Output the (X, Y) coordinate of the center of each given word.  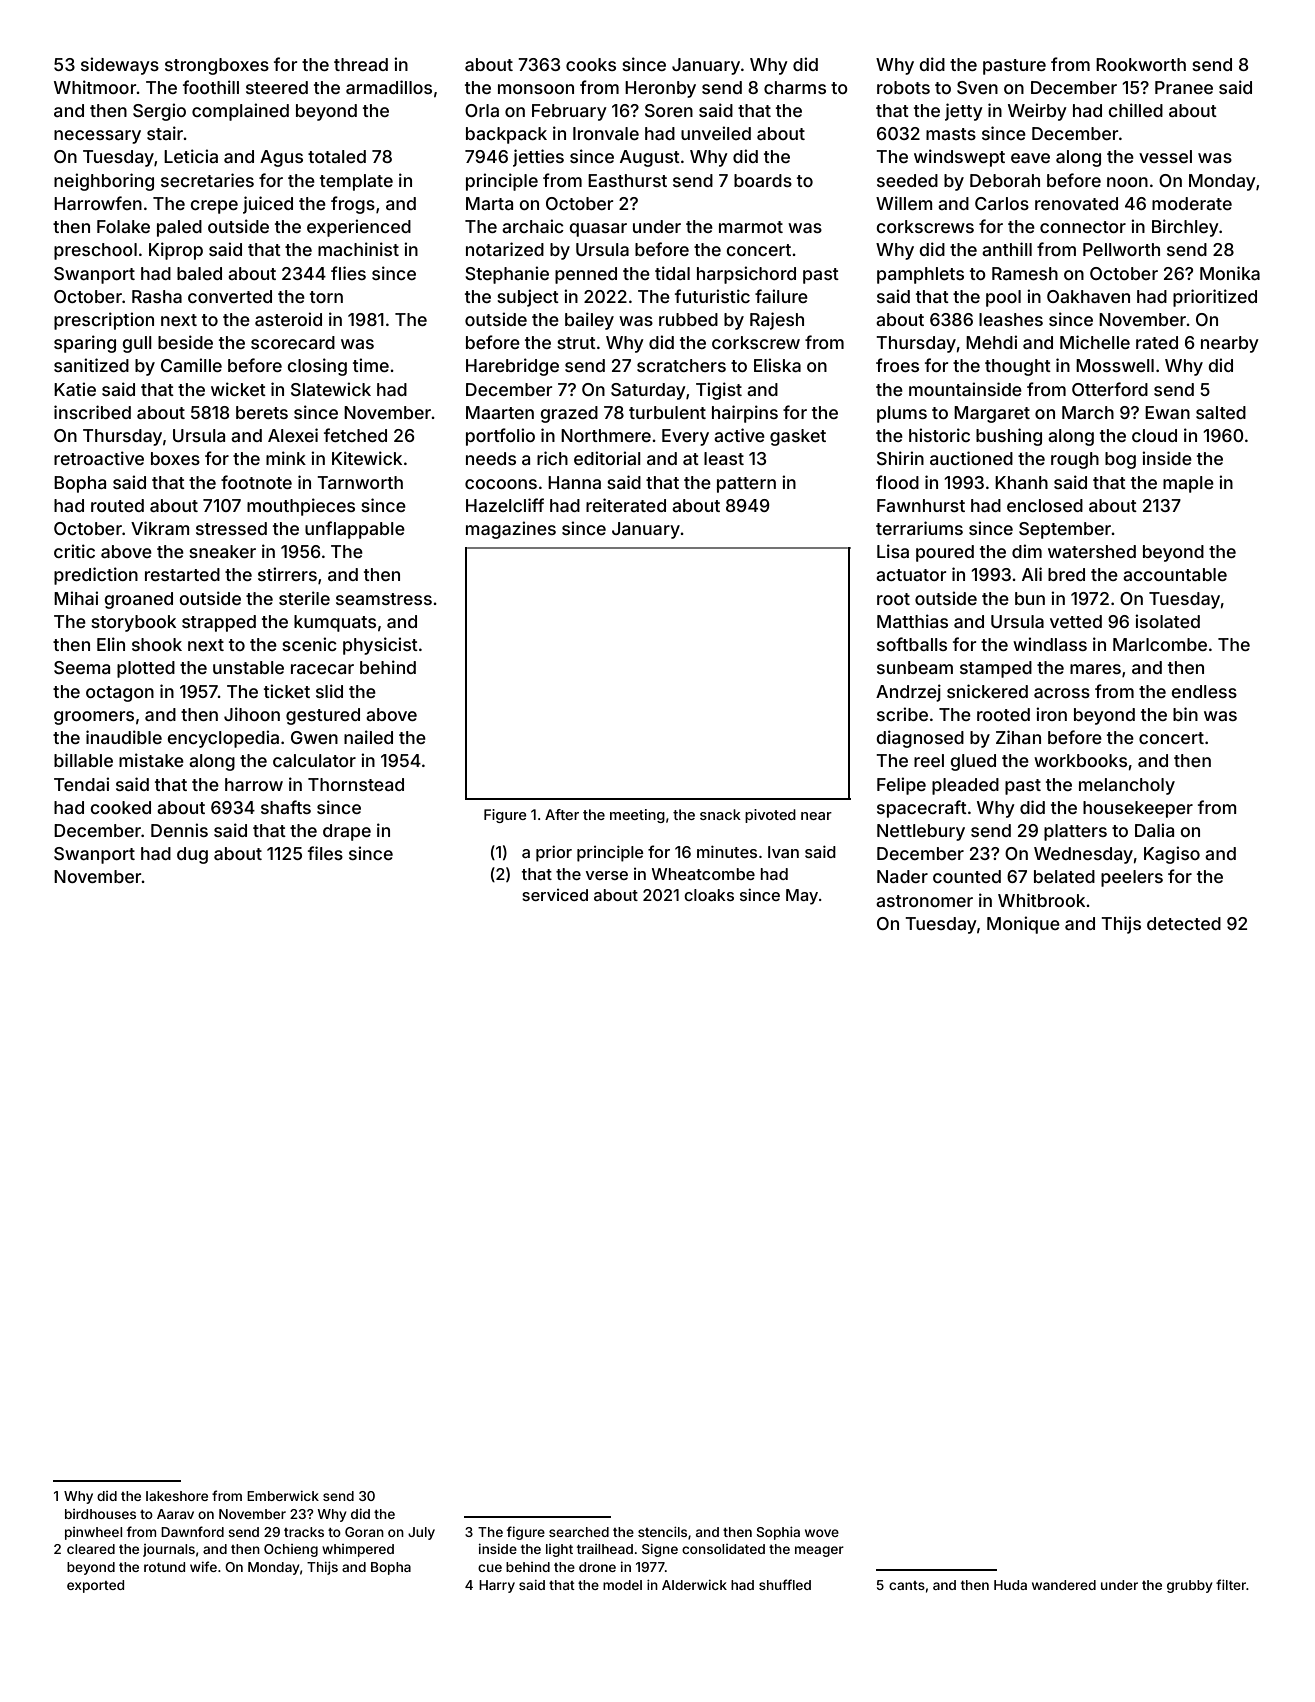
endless (1204, 691)
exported (95, 1586)
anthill (1007, 249)
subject (528, 298)
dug (192, 855)
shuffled (785, 1584)
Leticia (191, 156)
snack (720, 814)
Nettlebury (921, 832)
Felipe (901, 786)
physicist (380, 646)
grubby (1190, 1586)
